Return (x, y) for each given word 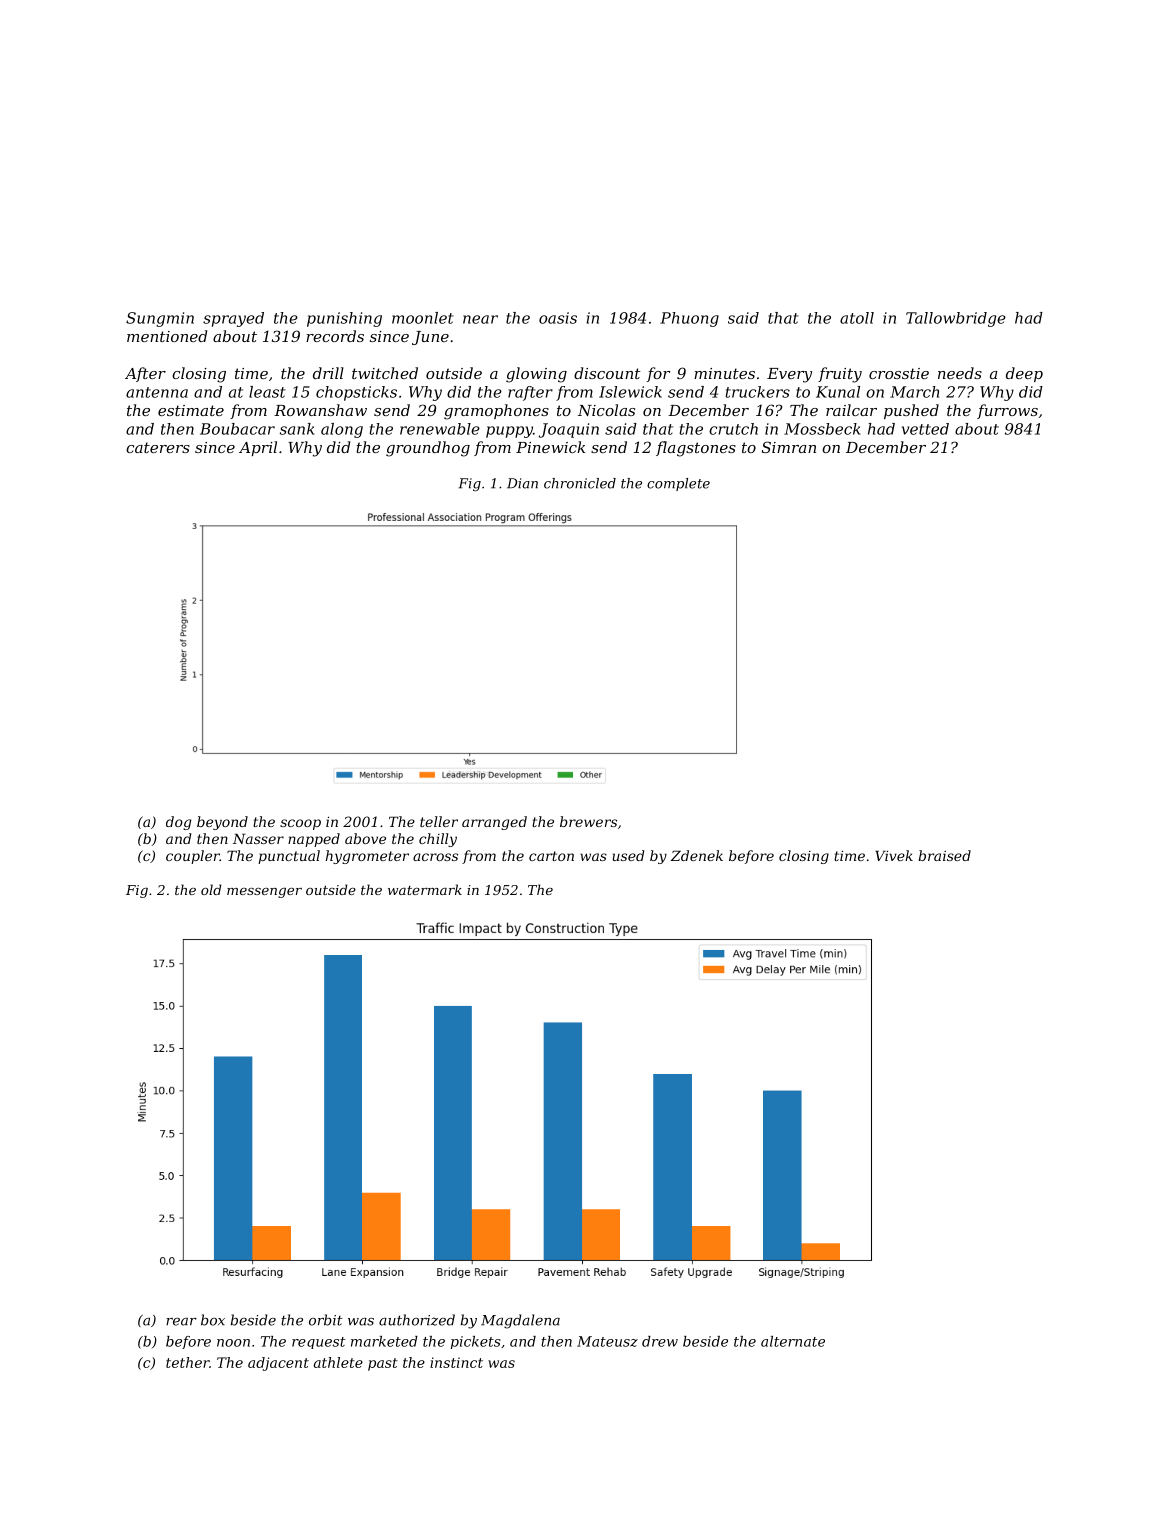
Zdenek (697, 855)
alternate (793, 1341)
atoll (857, 318)
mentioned (167, 336)
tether (187, 1362)
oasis (558, 318)
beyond (222, 823)
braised (944, 855)
